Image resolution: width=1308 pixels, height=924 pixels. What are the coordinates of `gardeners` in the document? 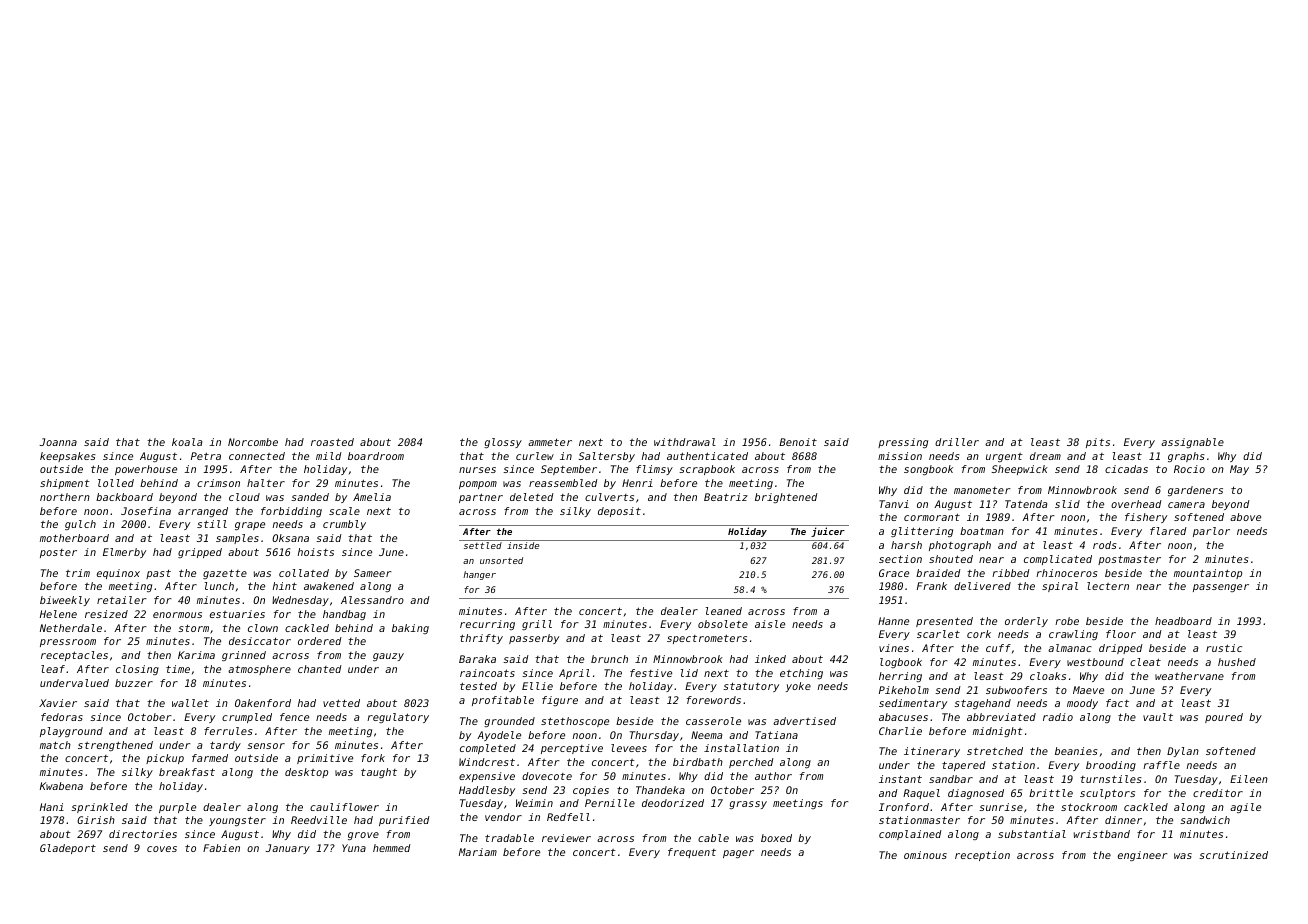 It's located at (1195, 491).
